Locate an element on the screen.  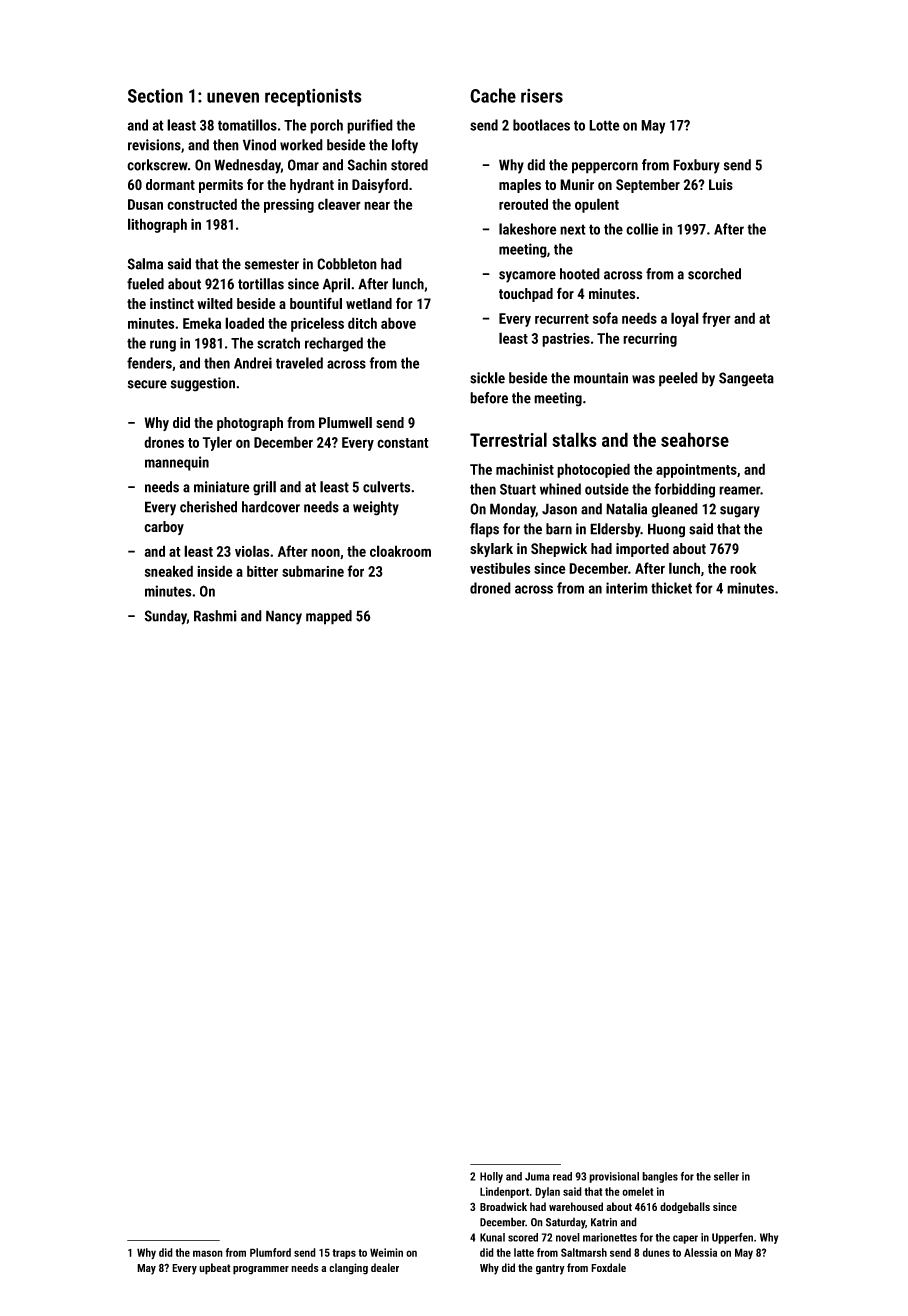
thicket is located at coordinates (671, 588).
